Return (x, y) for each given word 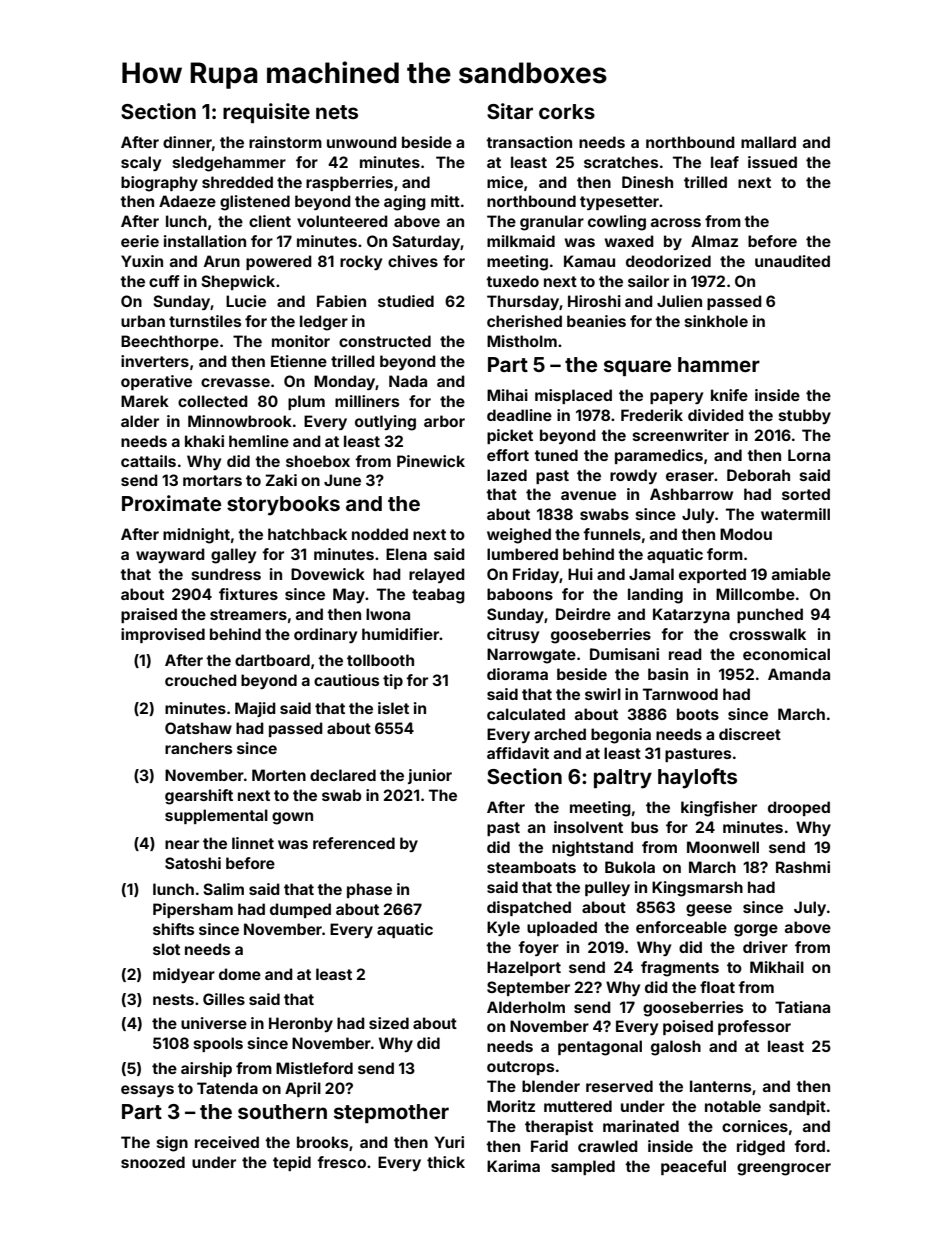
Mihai (507, 395)
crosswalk (767, 634)
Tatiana (802, 1007)
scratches (621, 162)
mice (505, 182)
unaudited (792, 261)
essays (147, 1091)
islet (393, 708)
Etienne (299, 361)
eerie (140, 241)
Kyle (503, 928)
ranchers (198, 748)
